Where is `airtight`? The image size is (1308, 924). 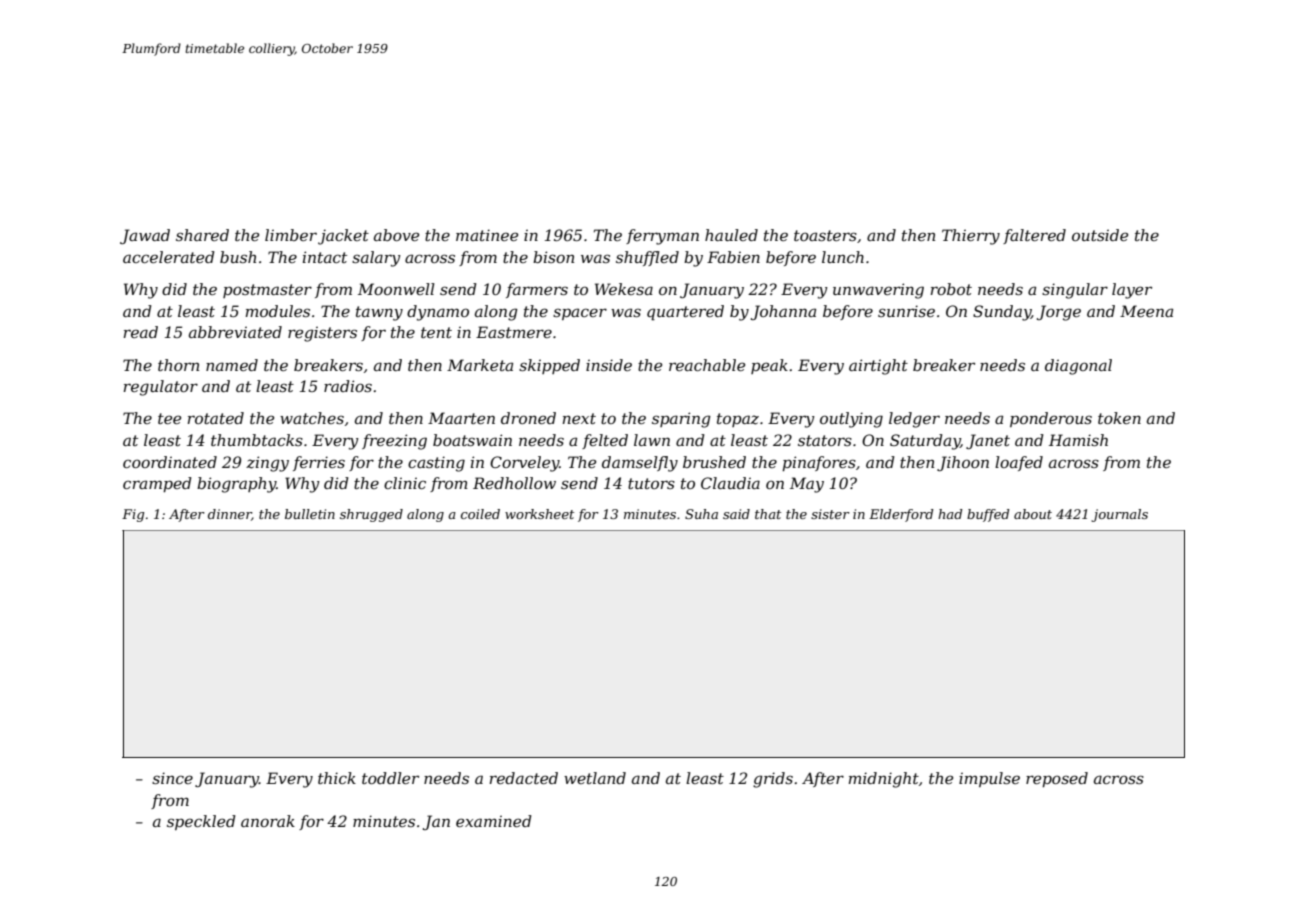 airtight is located at coordinates (878, 367).
